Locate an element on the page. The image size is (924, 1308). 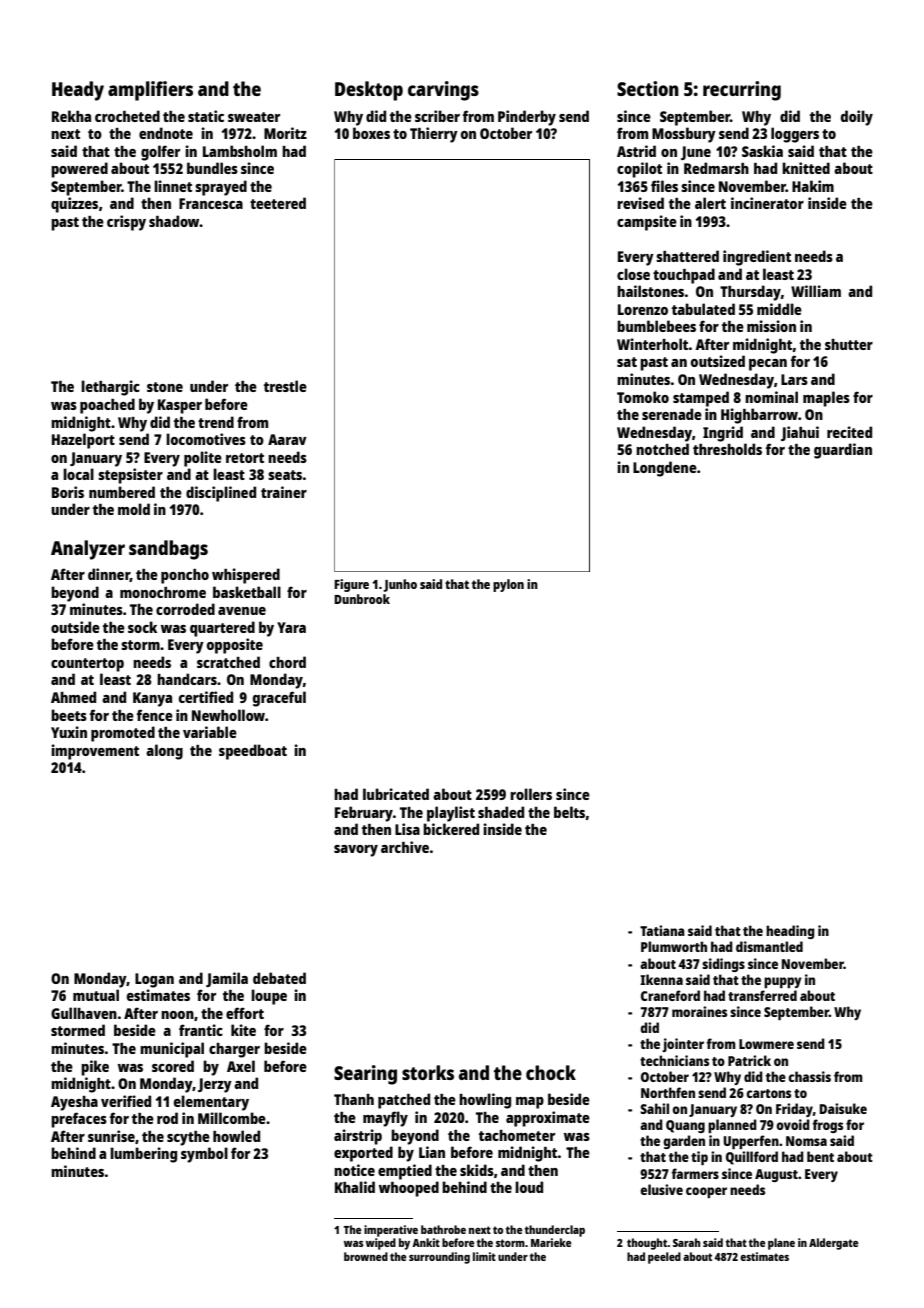
Mossbury is located at coordinates (684, 135).
